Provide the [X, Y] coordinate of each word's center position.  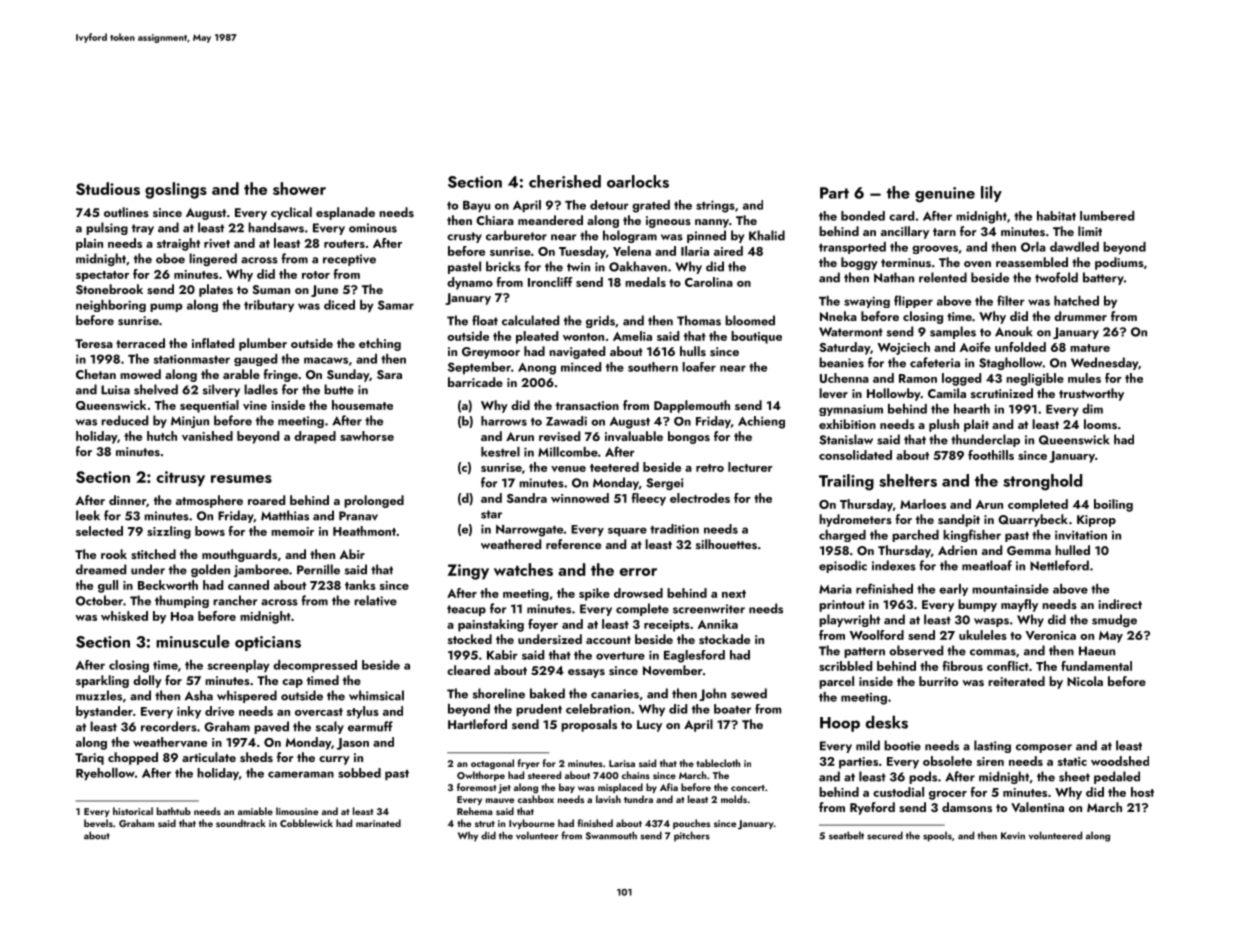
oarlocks [638, 181]
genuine [945, 195]
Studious [108, 188]
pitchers [692, 836]
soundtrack [241, 823]
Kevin [1013, 836]
